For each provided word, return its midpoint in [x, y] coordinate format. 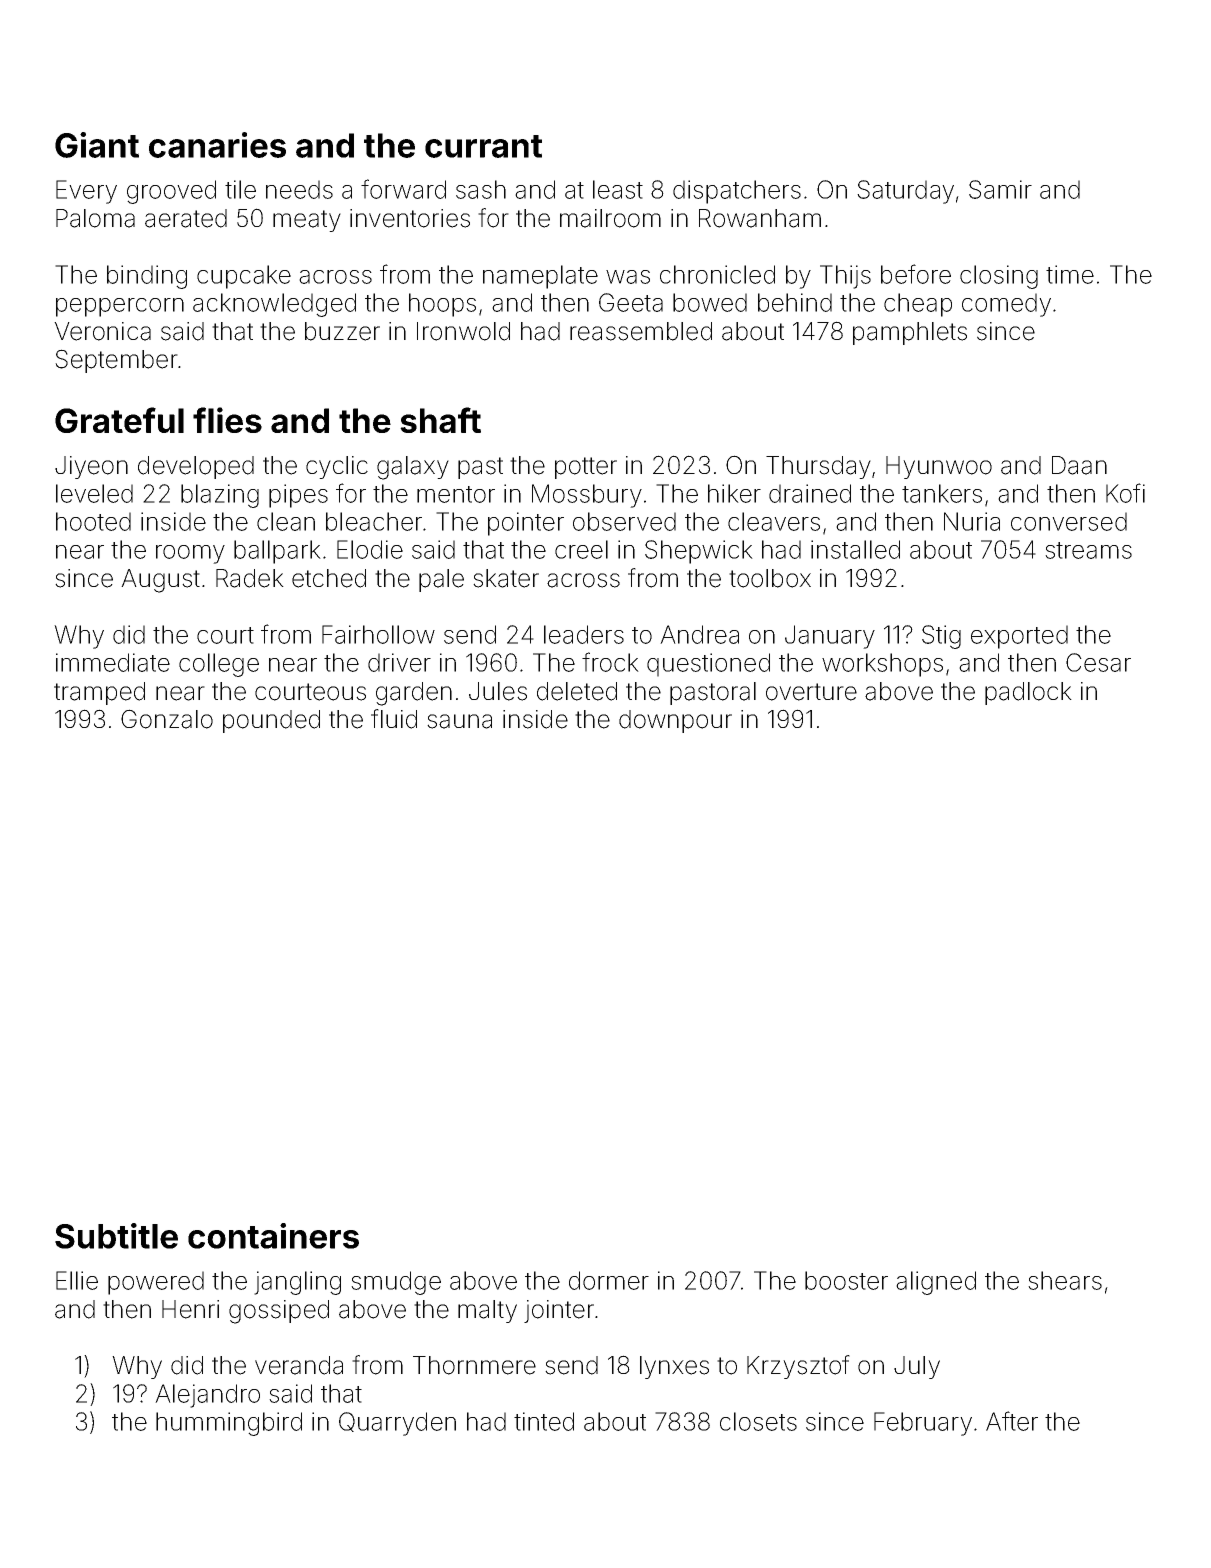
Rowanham [760, 218]
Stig [941, 637]
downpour [675, 721]
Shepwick [699, 552]
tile [240, 189]
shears [1065, 1280]
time [1070, 274]
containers [273, 1236]
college [219, 665]
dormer [609, 1280]
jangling [297, 1283]
